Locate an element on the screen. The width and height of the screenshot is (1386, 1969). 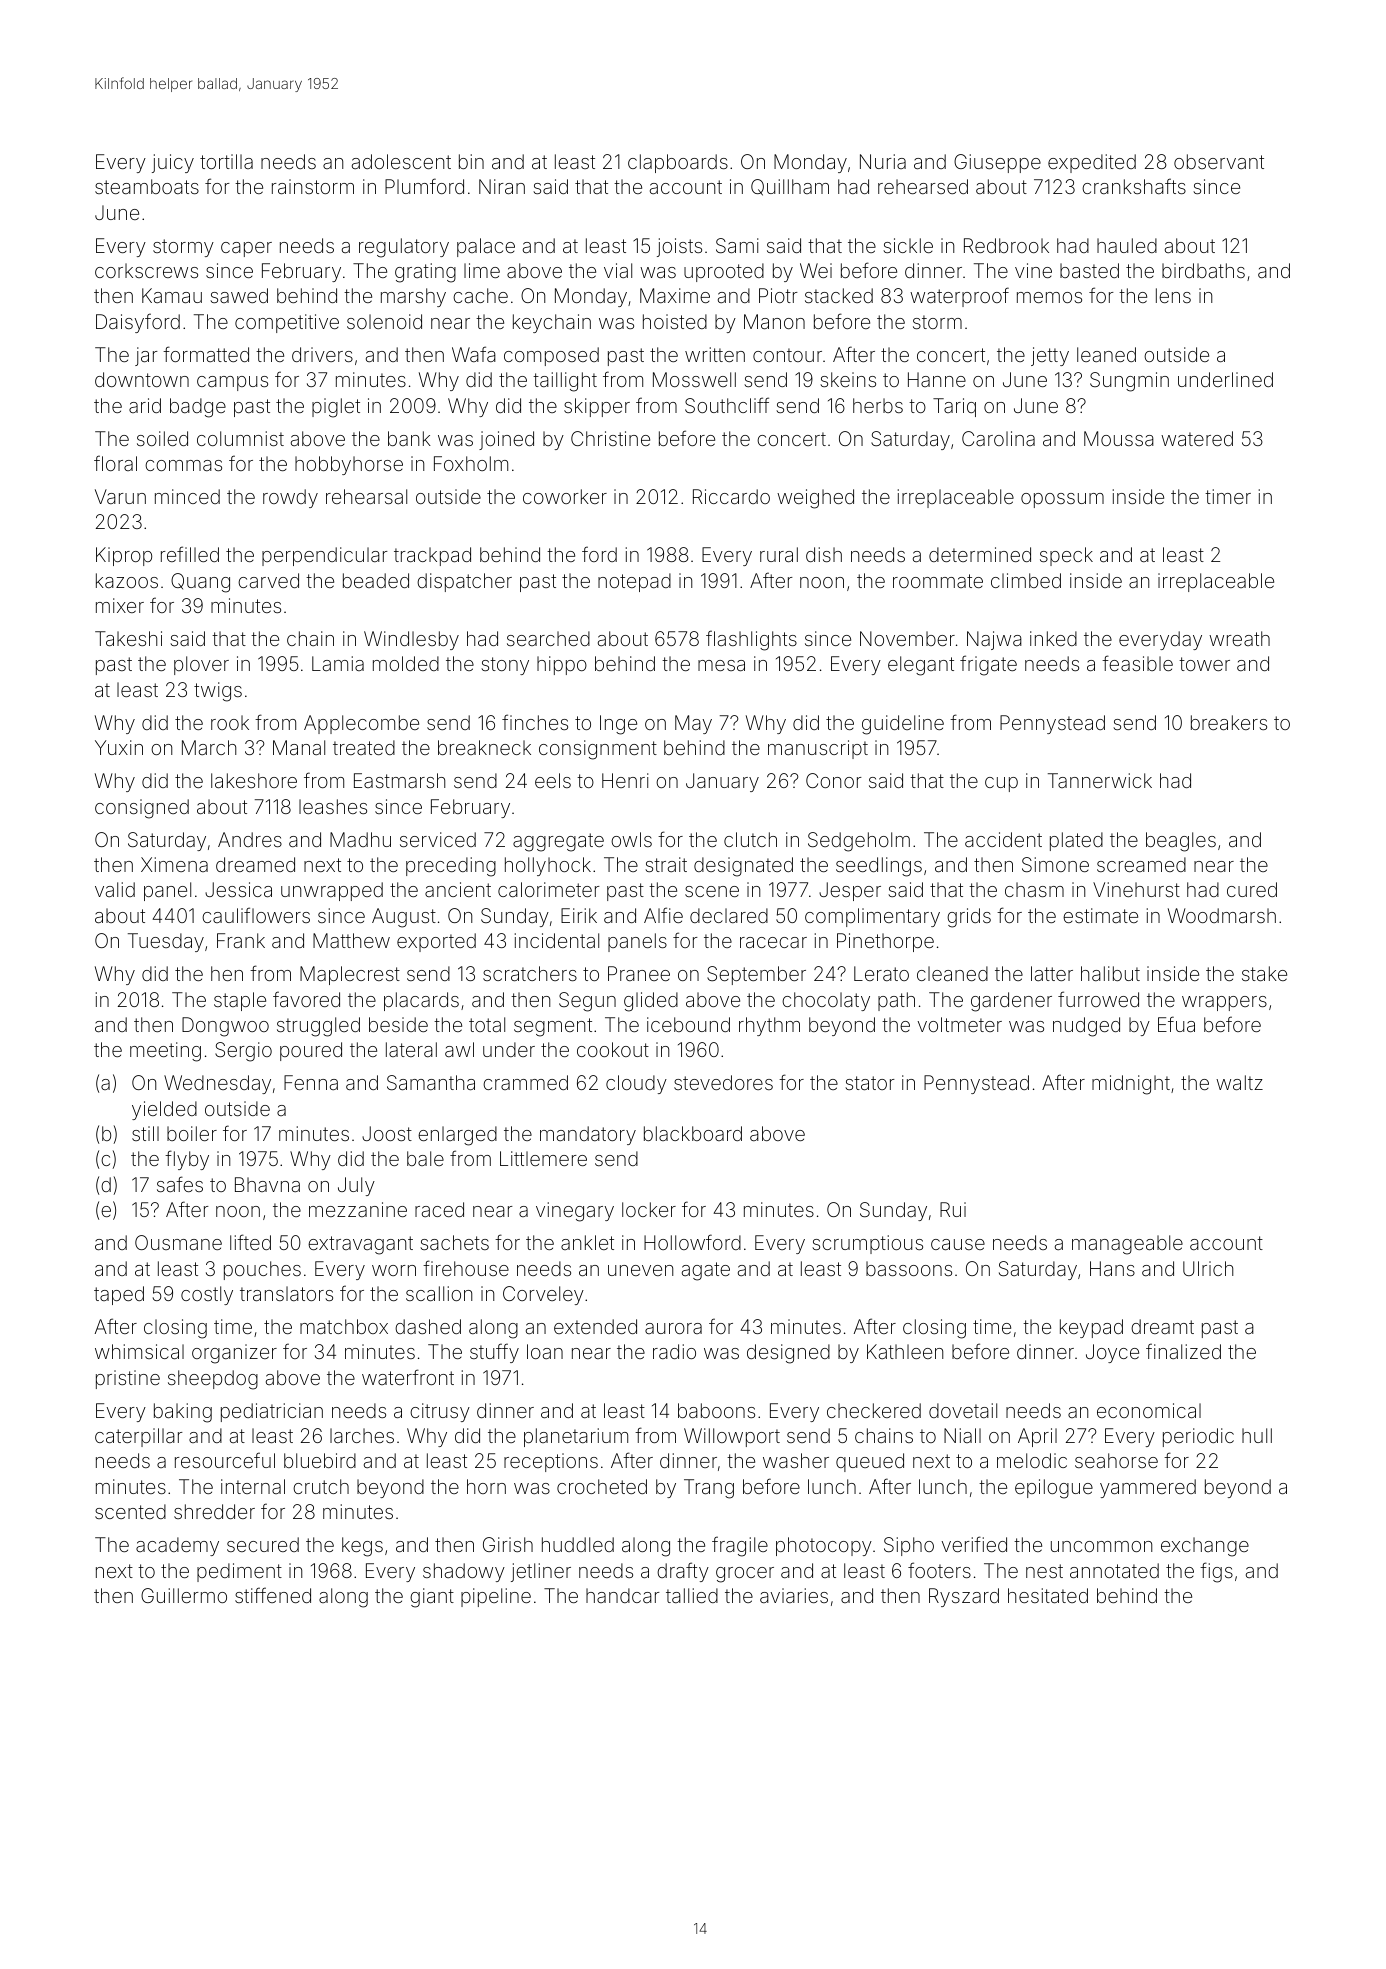
Jesper is located at coordinates (850, 891).
